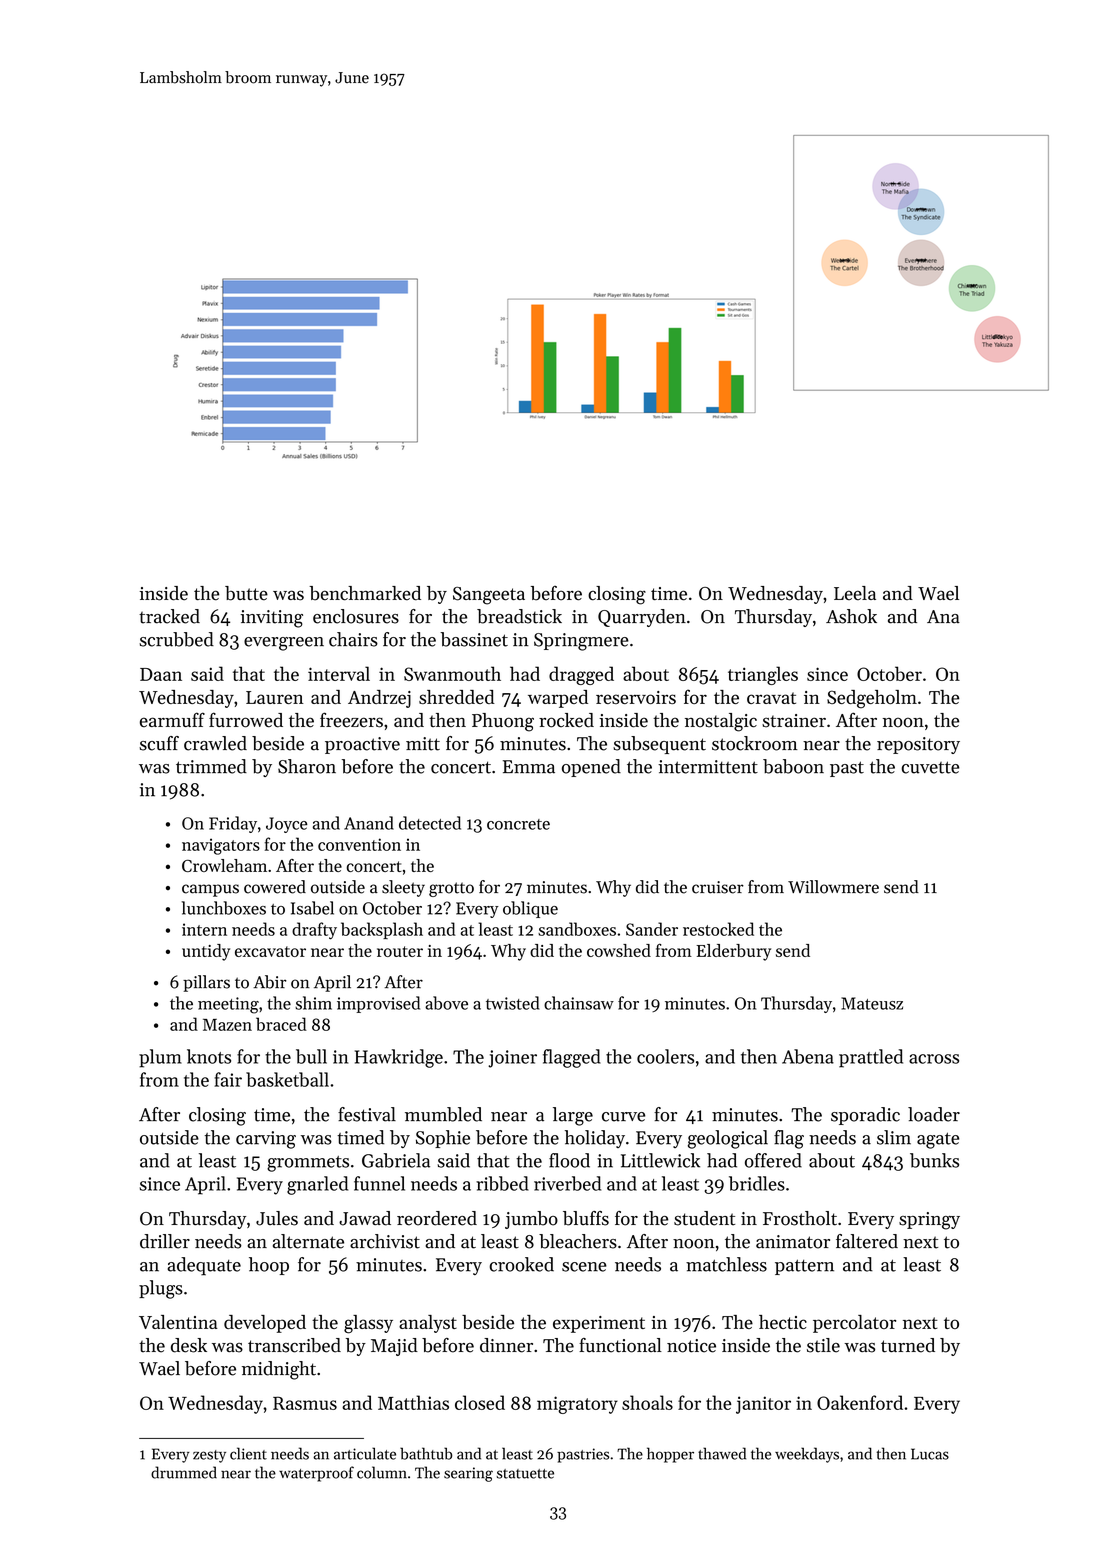 The image size is (1099, 1555). I want to click on restocked, so click(718, 929).
